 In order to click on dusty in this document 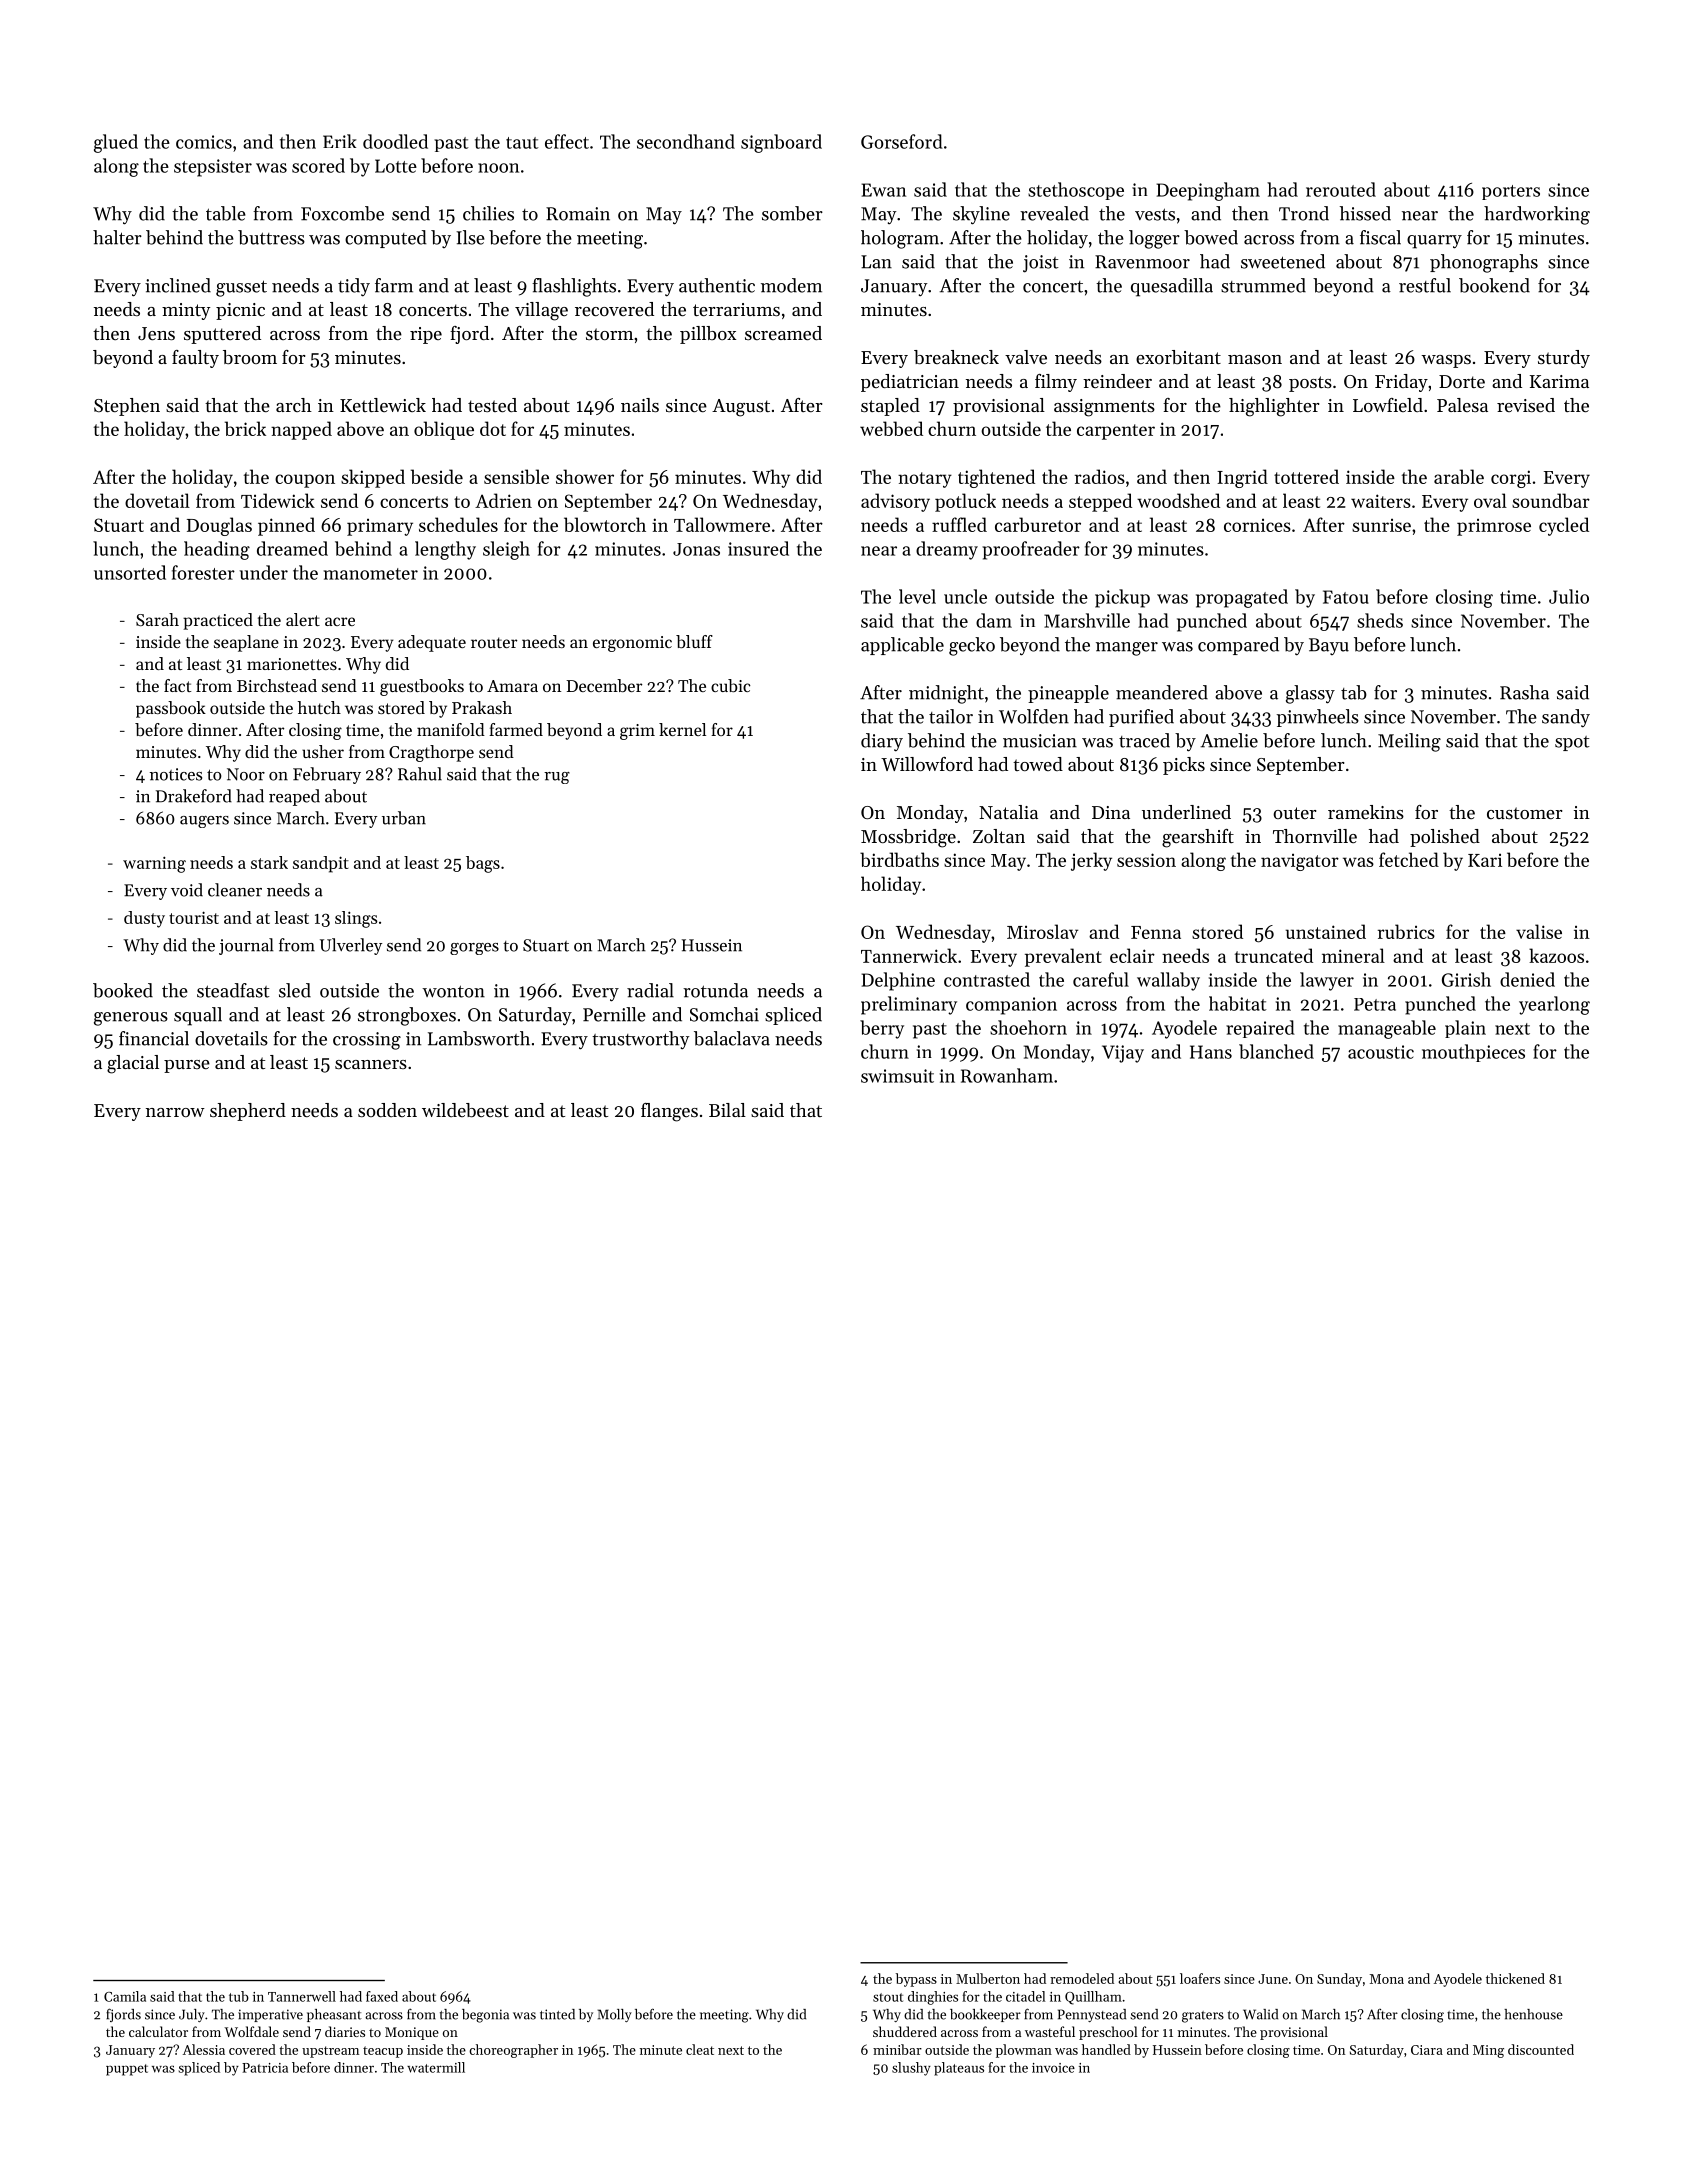, I will do `click(144, 919)`.
